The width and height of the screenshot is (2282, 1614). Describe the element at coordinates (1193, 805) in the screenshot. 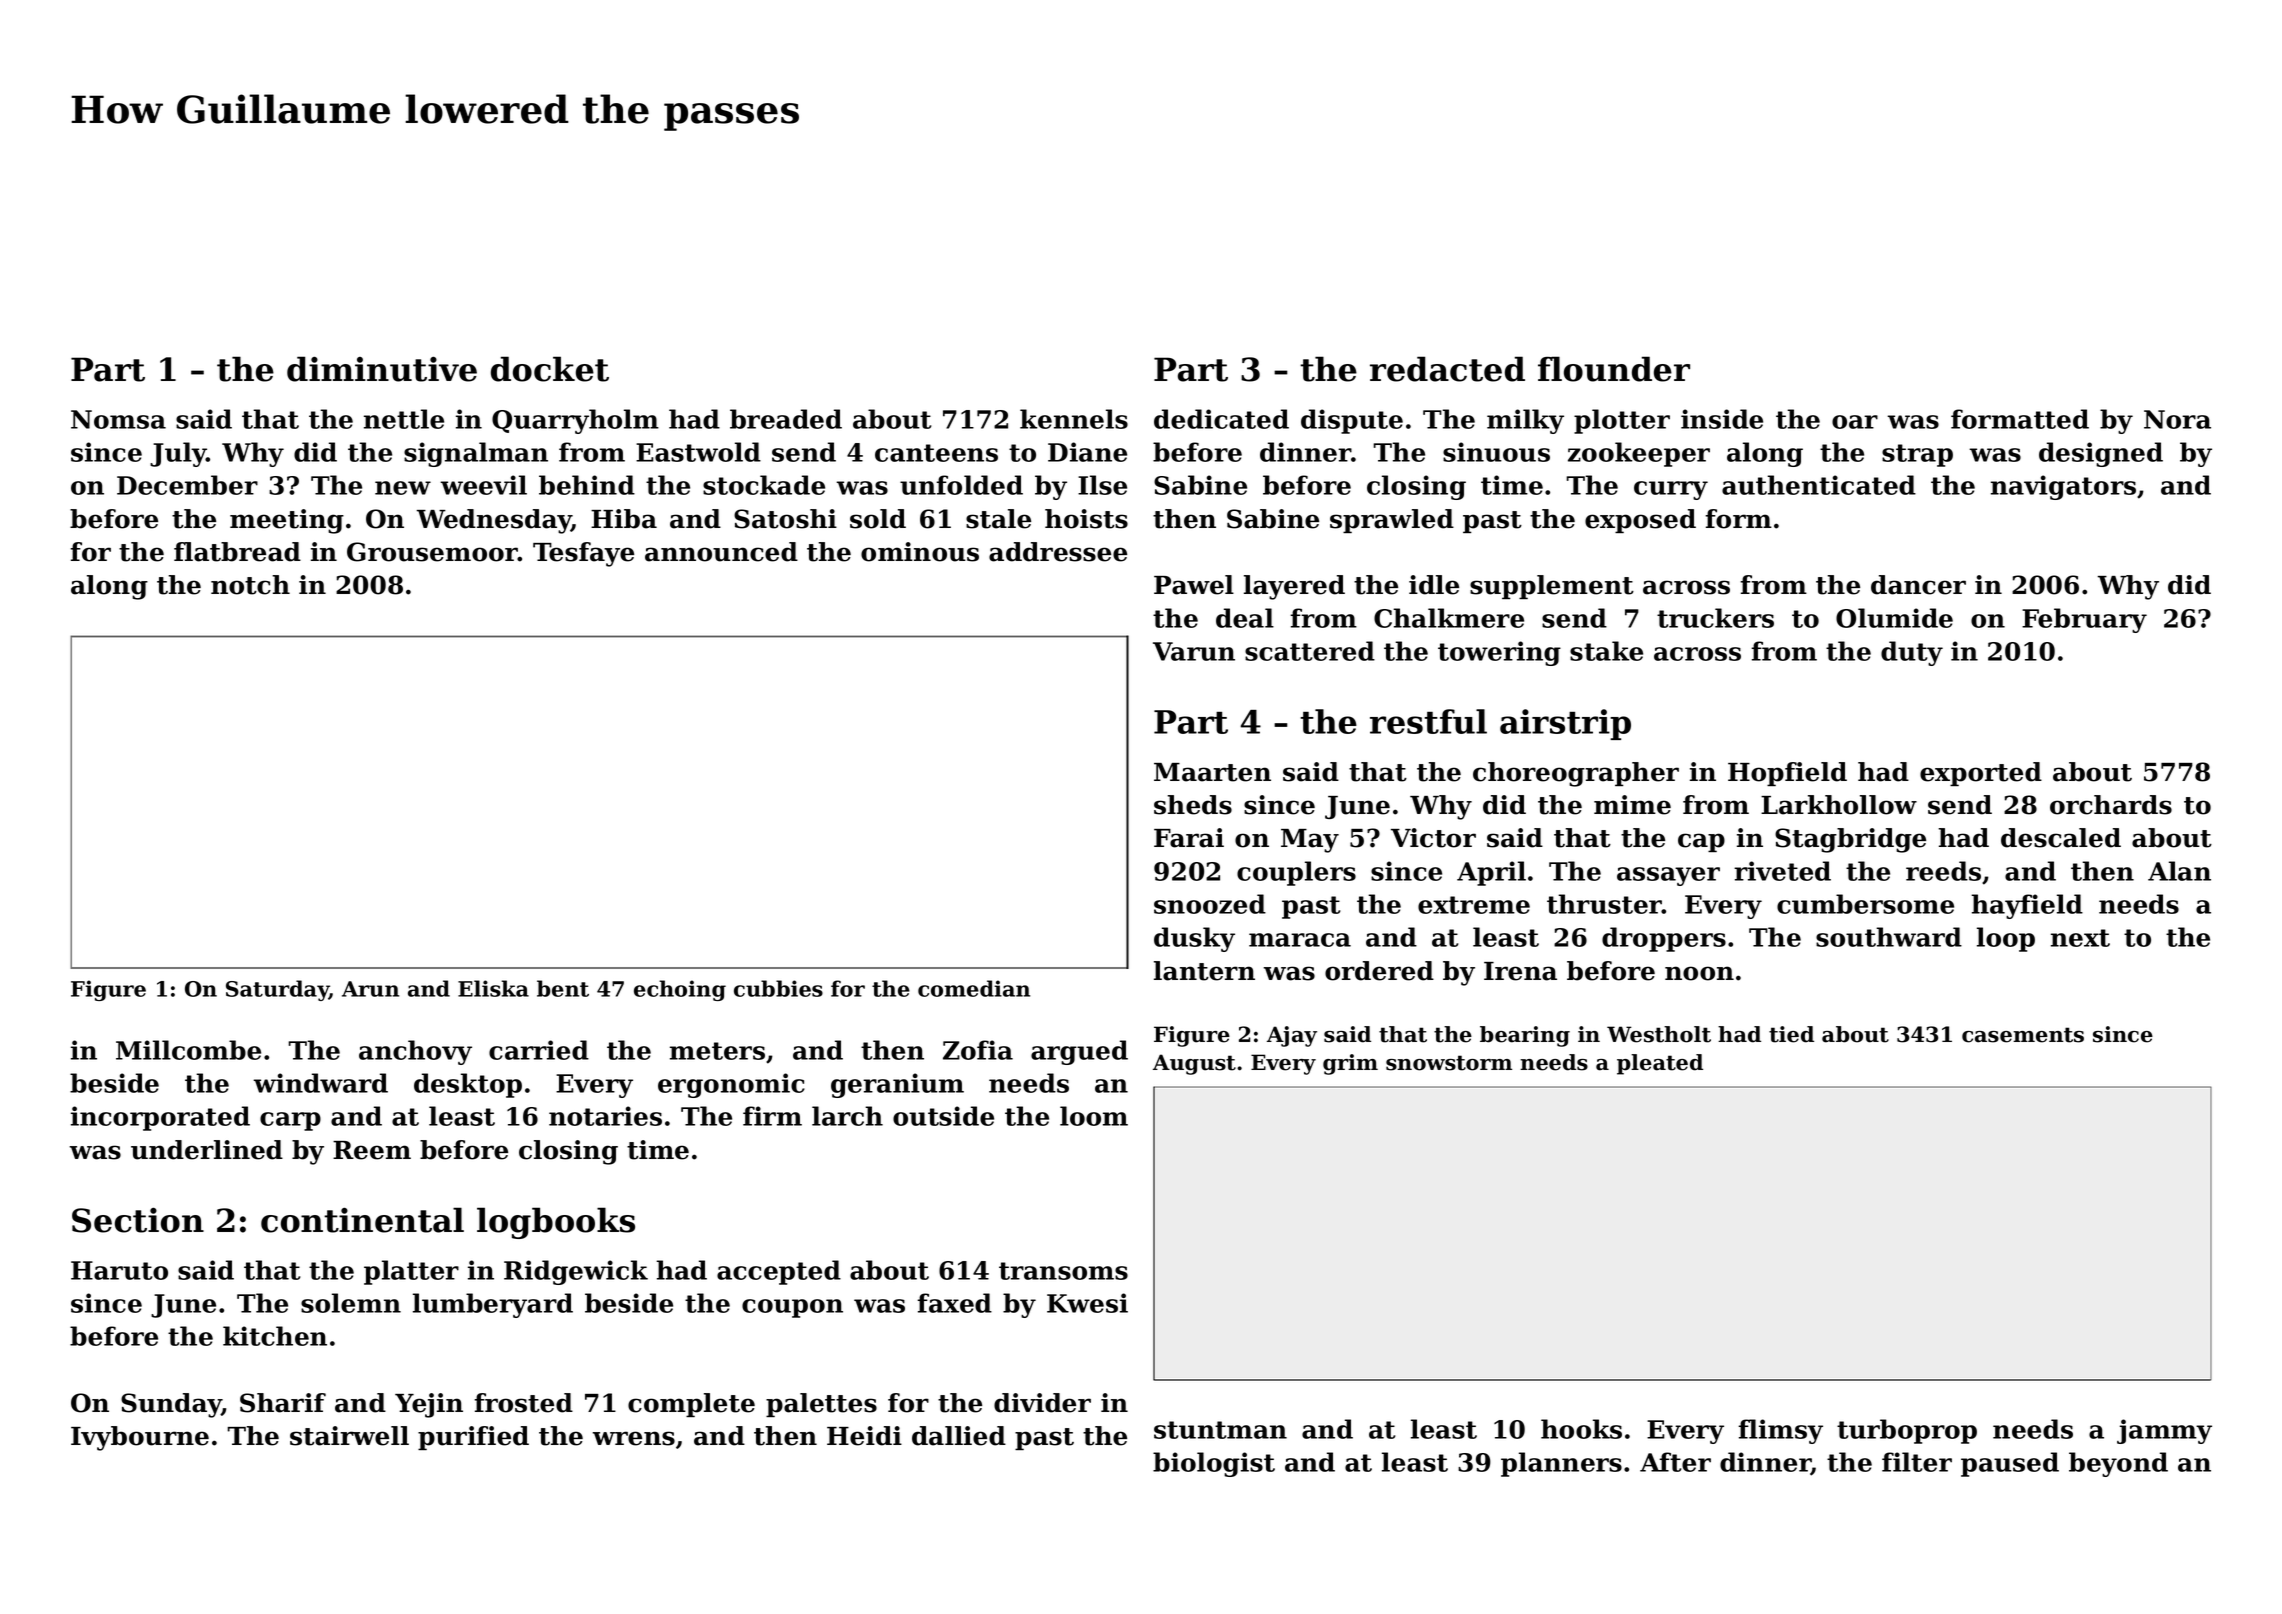

I see `sheds` at that location.
